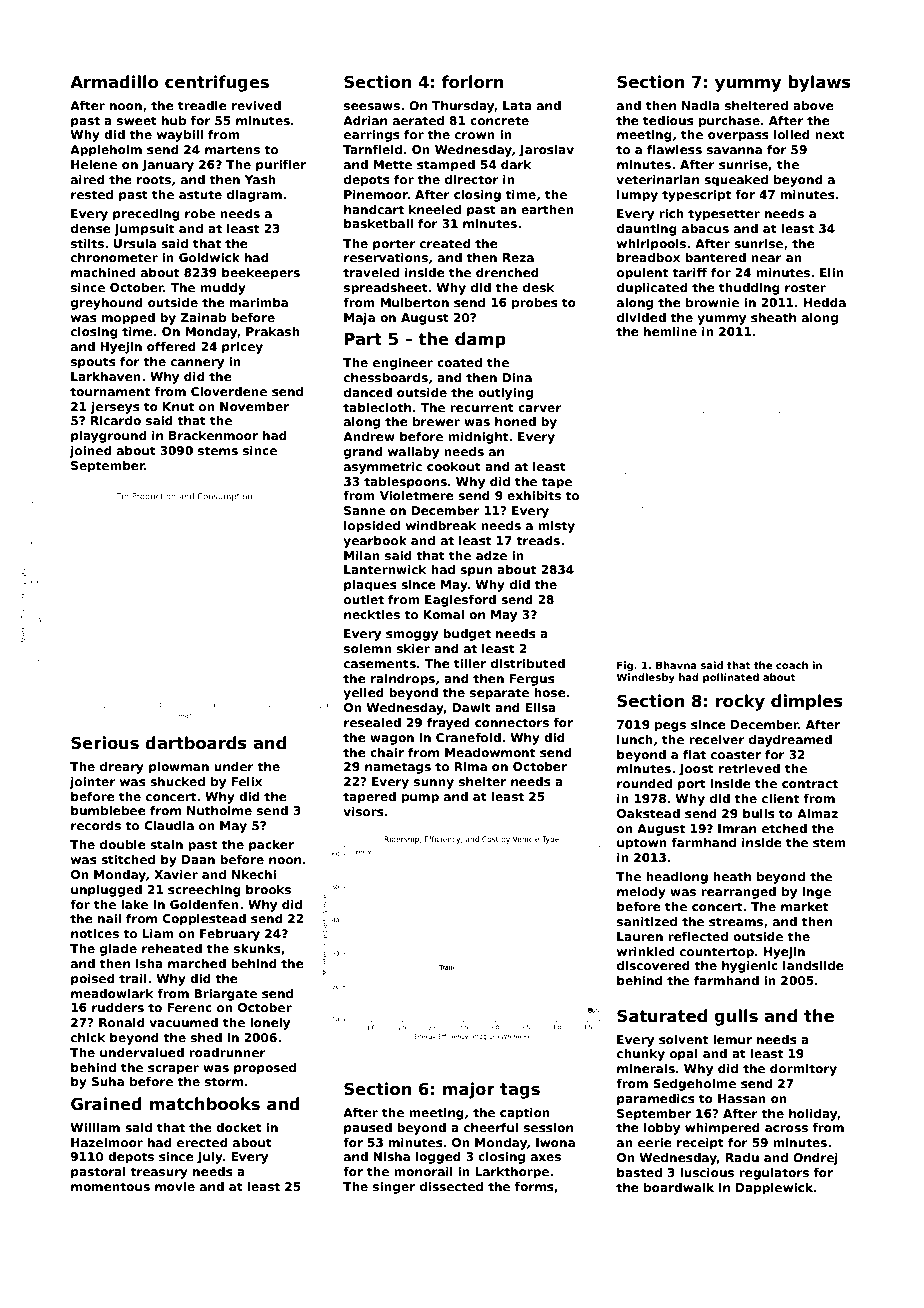  What do you see at coordinates (364, 811) in the screenshot?
I see `visors` at bounding box center [364, 811].
